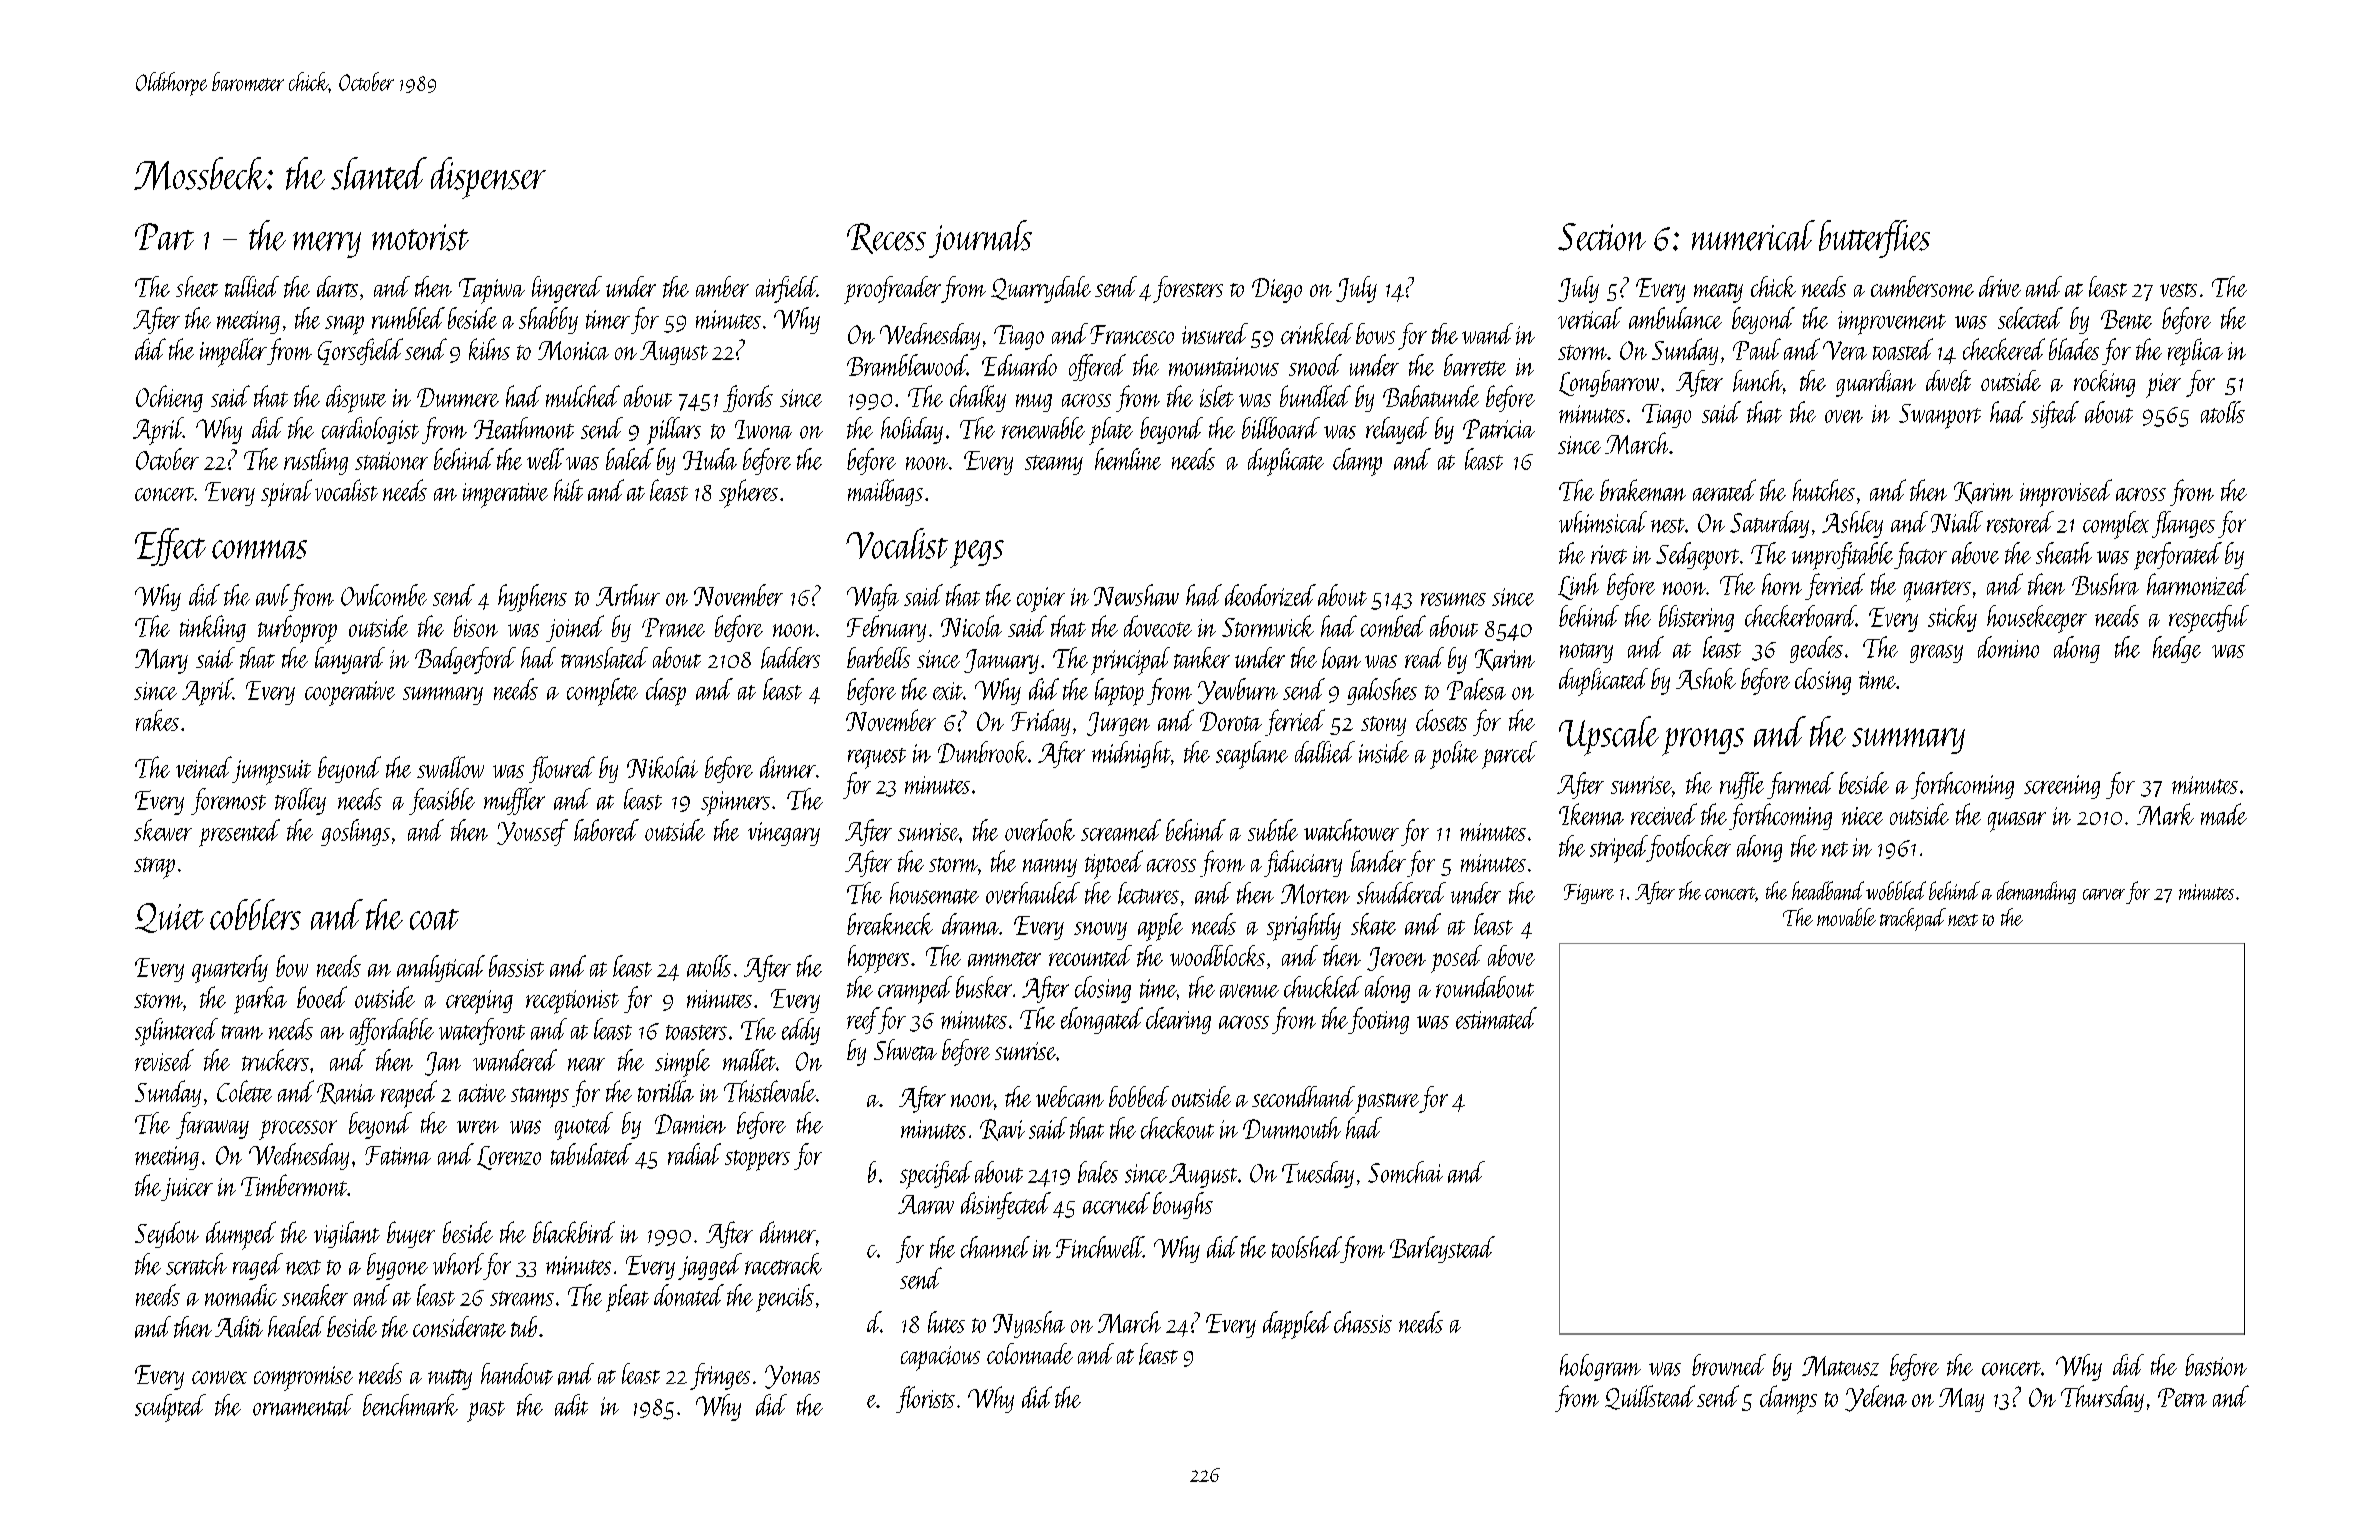  I want to click on oven, so click(1844, 416).
